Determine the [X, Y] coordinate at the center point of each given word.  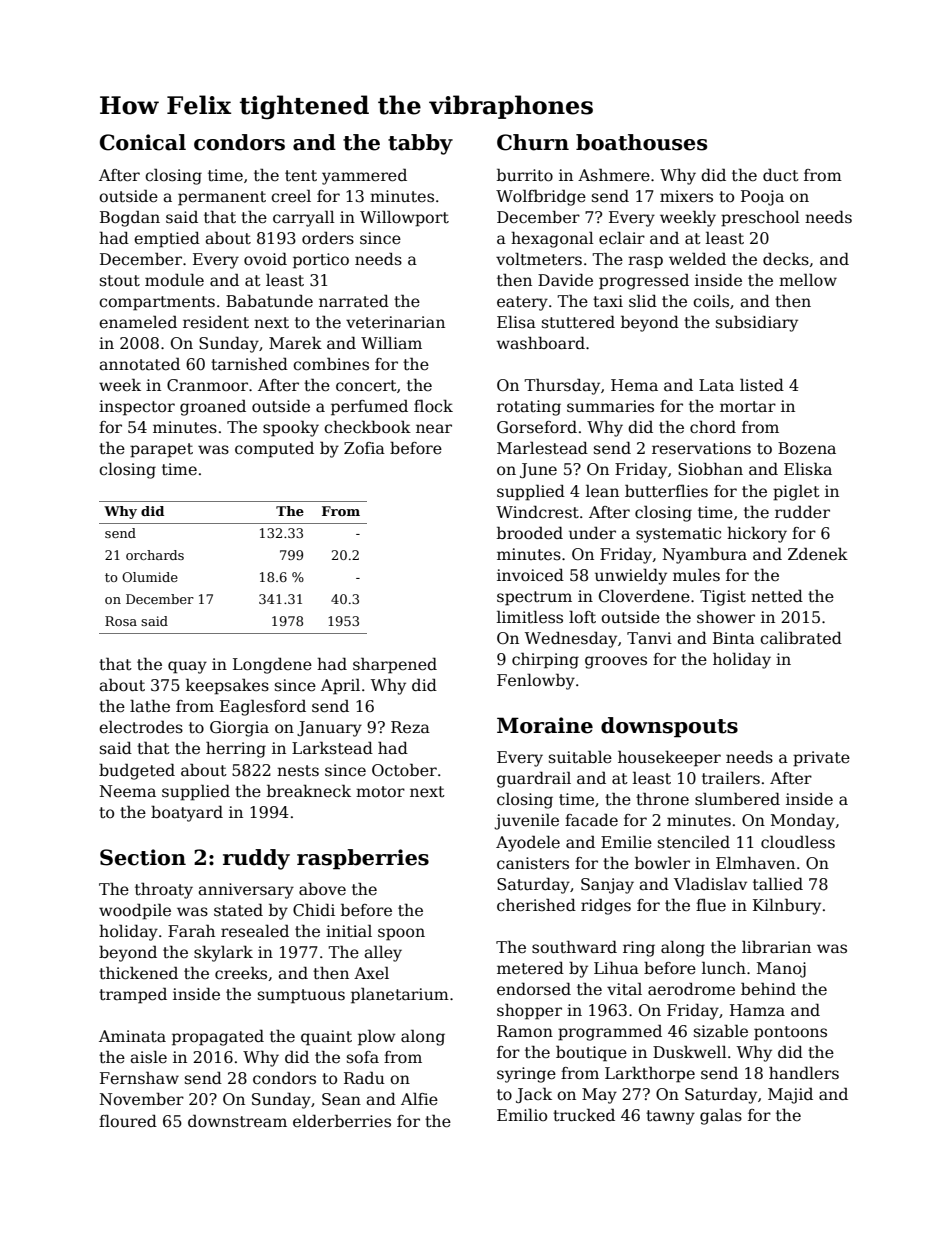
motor [380, 792]
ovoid [265, 259]
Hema [634, 385]
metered [530, 967]
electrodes [141, 727]
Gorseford [537, 427]
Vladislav [710, 884]
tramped [133, 995]
